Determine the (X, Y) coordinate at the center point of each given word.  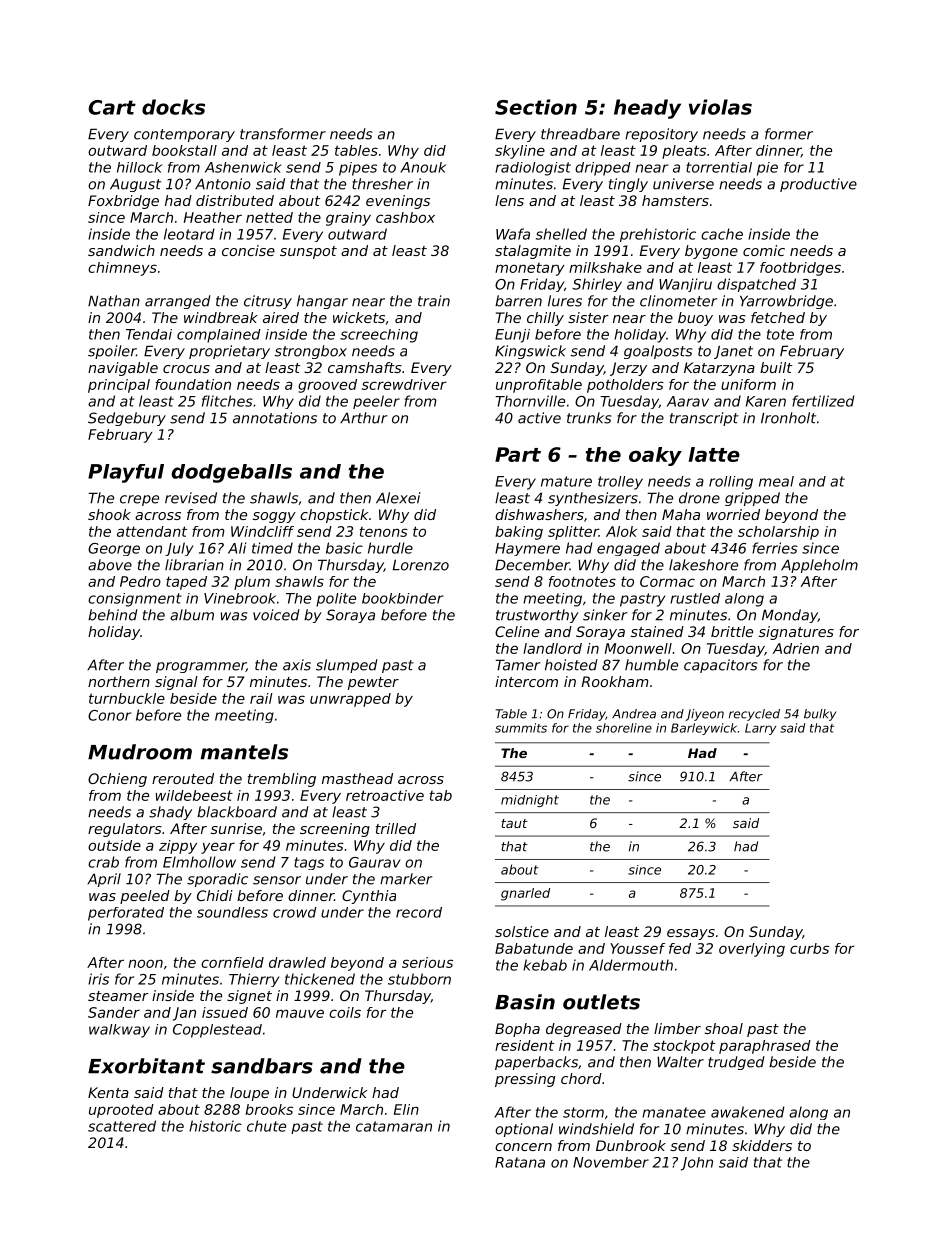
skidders (762, 1145)
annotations (275, 418)
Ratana (520, 1162)
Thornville (530, 401)
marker (406, 879)
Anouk (423, 167)
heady (647, 109)
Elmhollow (199, 862)
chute (266, 1126)
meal (776, 481)
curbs (809, 948)
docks (173, 107)
